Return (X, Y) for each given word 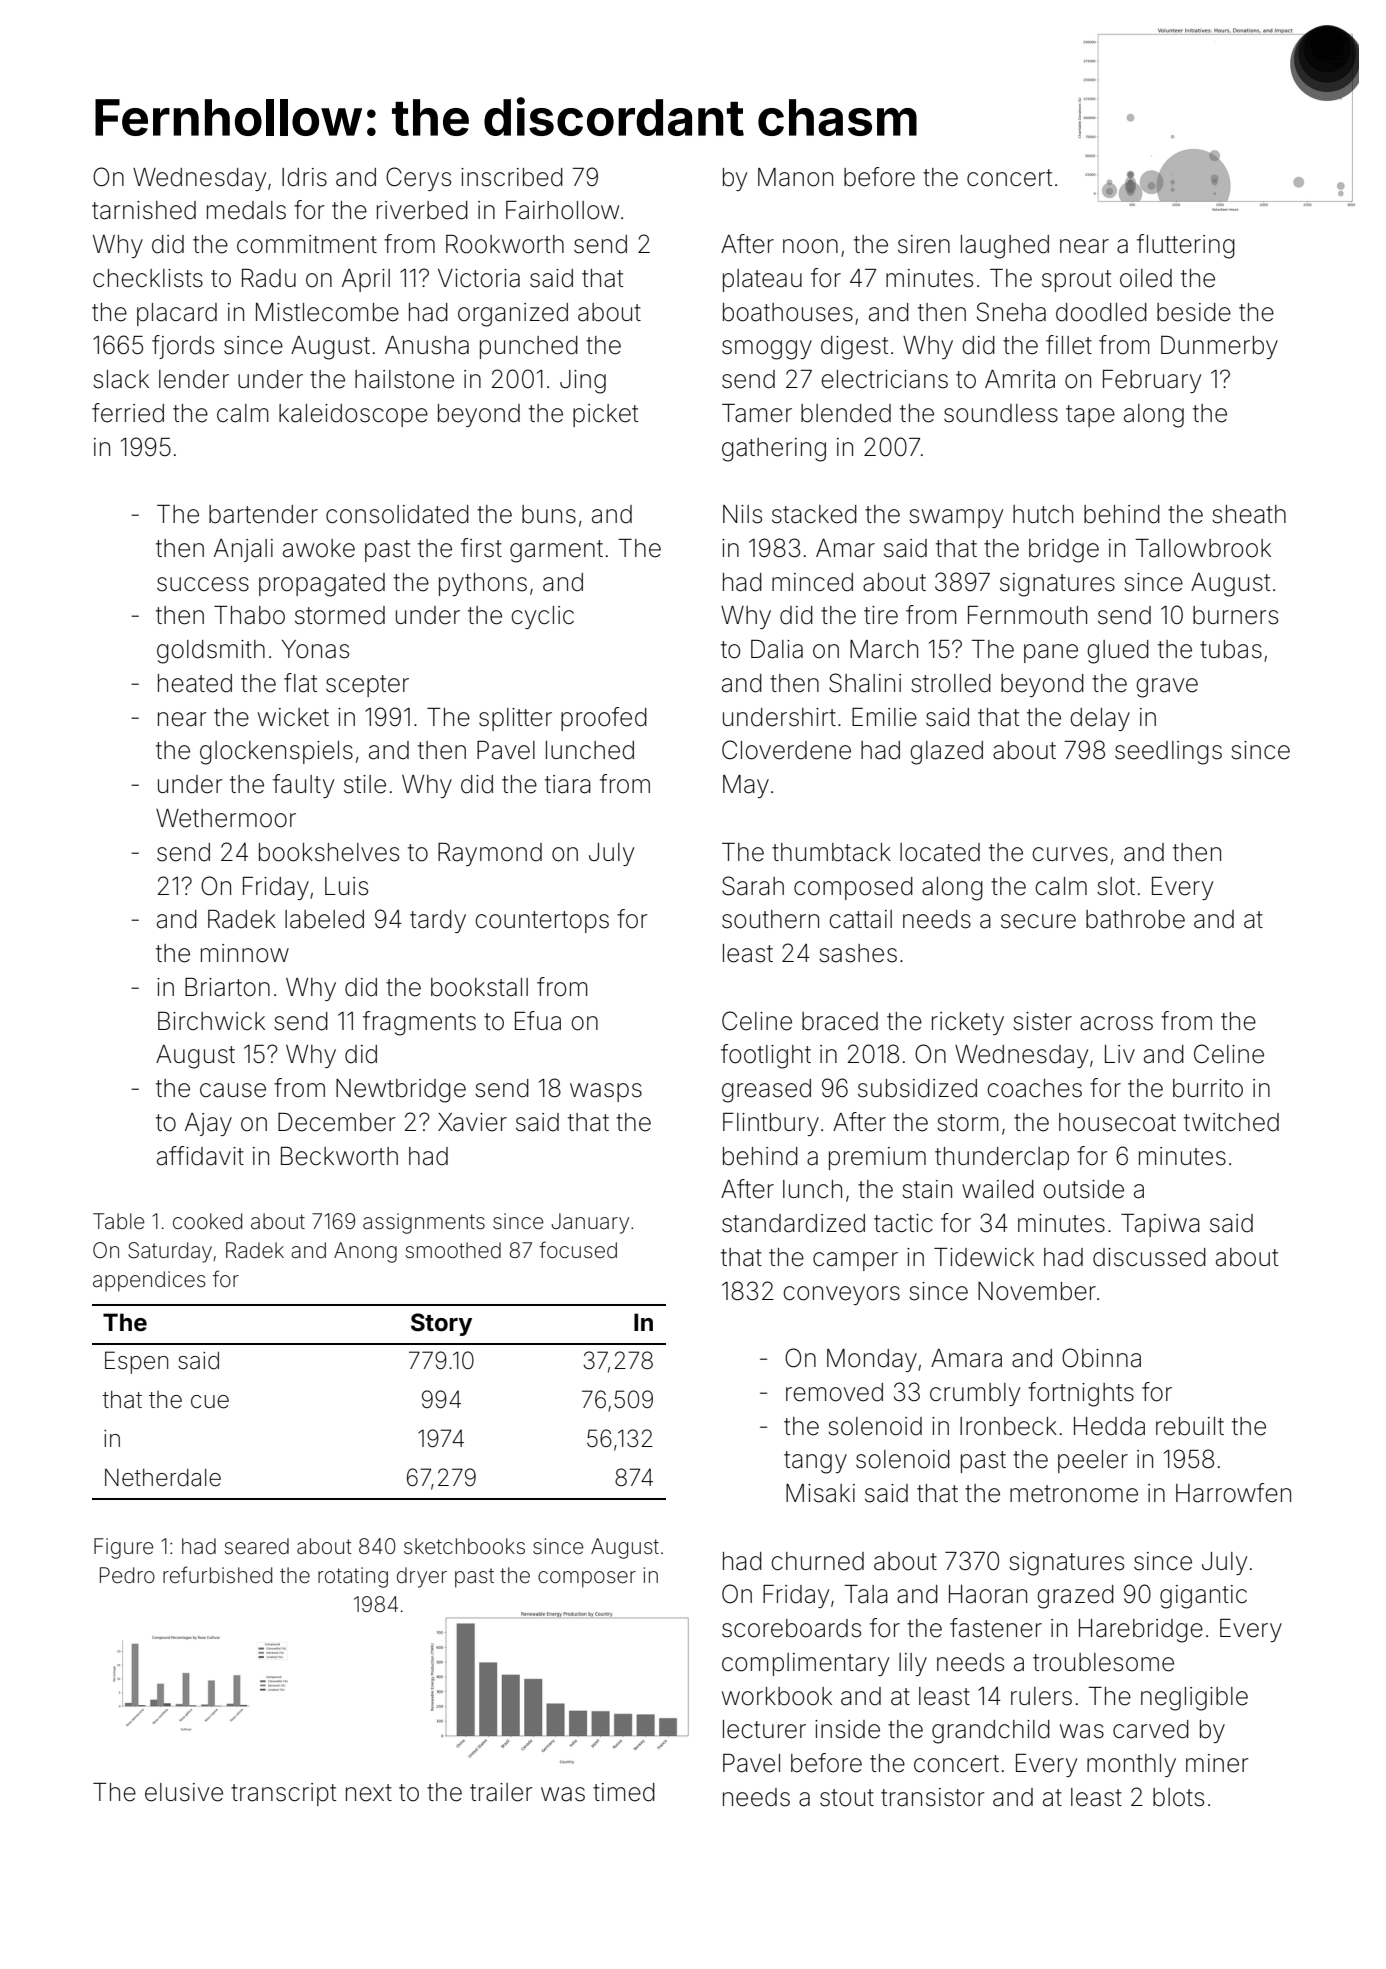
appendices (149, 1281)
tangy (815, 1462)
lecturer (764, 1729)
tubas (1231, 649)
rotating (353, 1577)
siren (924, 244)
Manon (795, 177)
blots (1178, 1797)
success (203, 584)
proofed (604, 719)
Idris (304, 177)
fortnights (1081, 1394)
